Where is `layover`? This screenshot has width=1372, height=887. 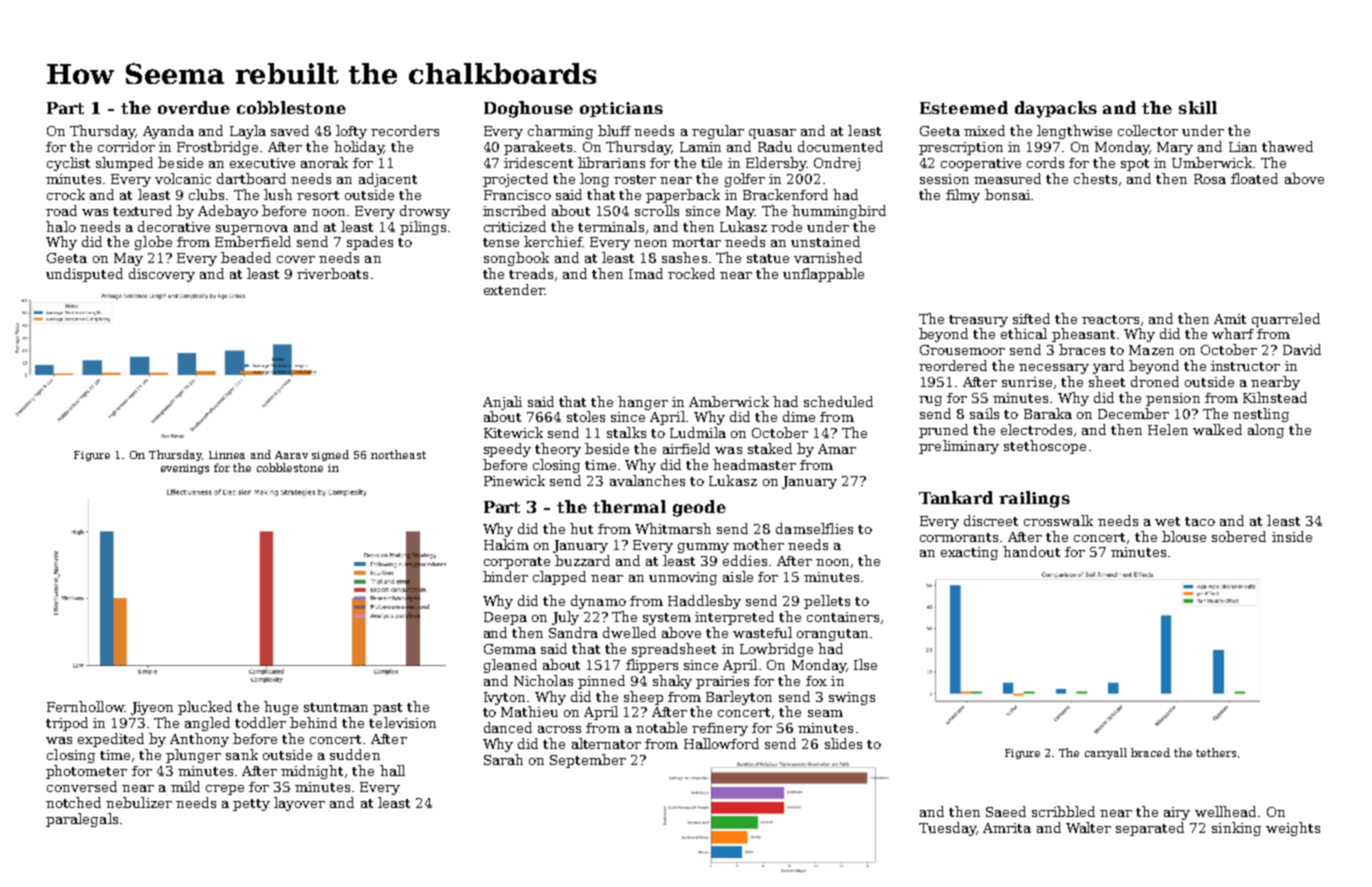 layover is located at coordinates (299, 804).
